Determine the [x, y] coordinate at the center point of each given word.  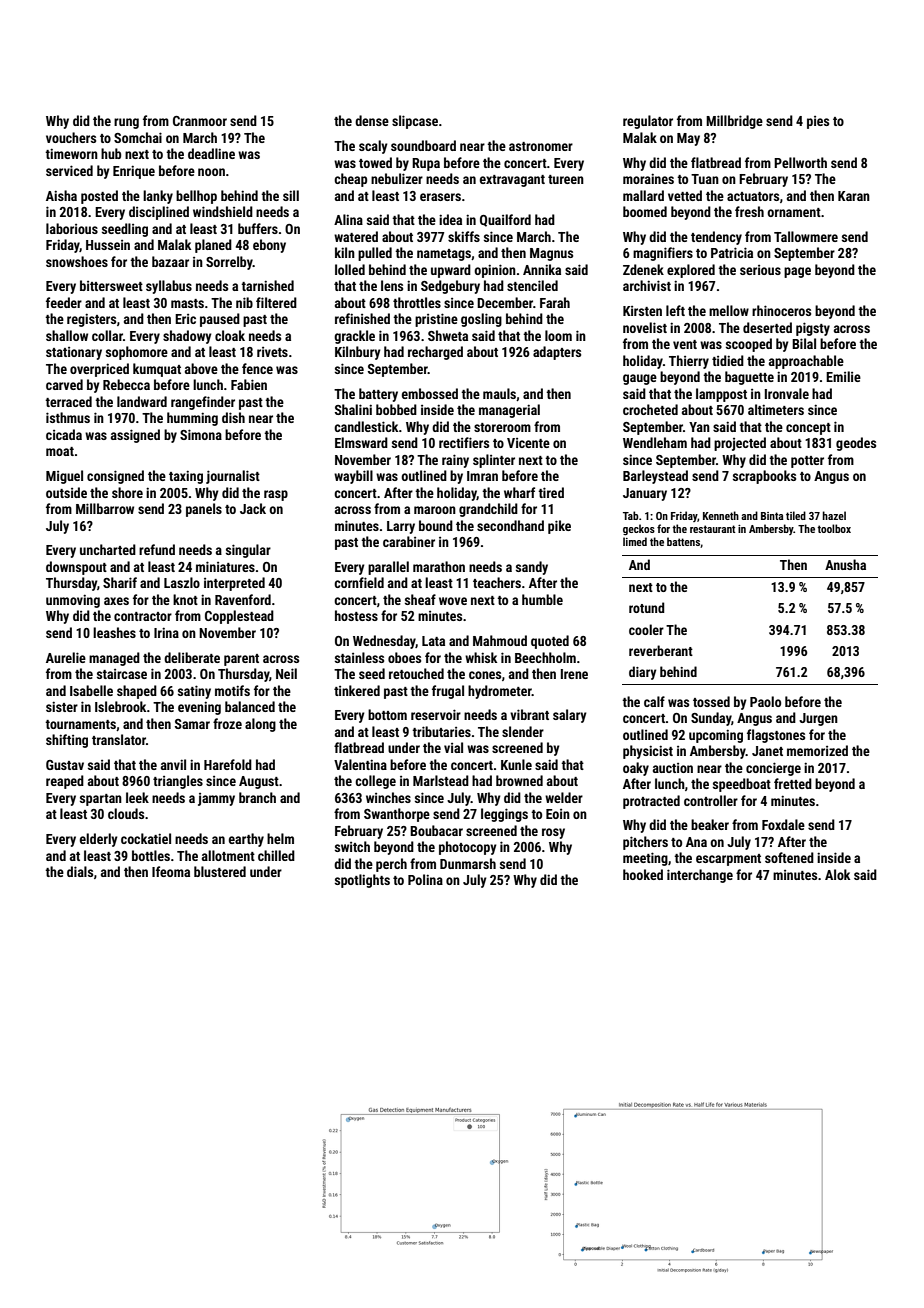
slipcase [415, 122]
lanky [158, 197]
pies [818, 122]
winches [388, 797]
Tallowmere [806, 236]
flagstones [776, 736]
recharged [435, 353]
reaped [65, 782]
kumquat [157, 370]
